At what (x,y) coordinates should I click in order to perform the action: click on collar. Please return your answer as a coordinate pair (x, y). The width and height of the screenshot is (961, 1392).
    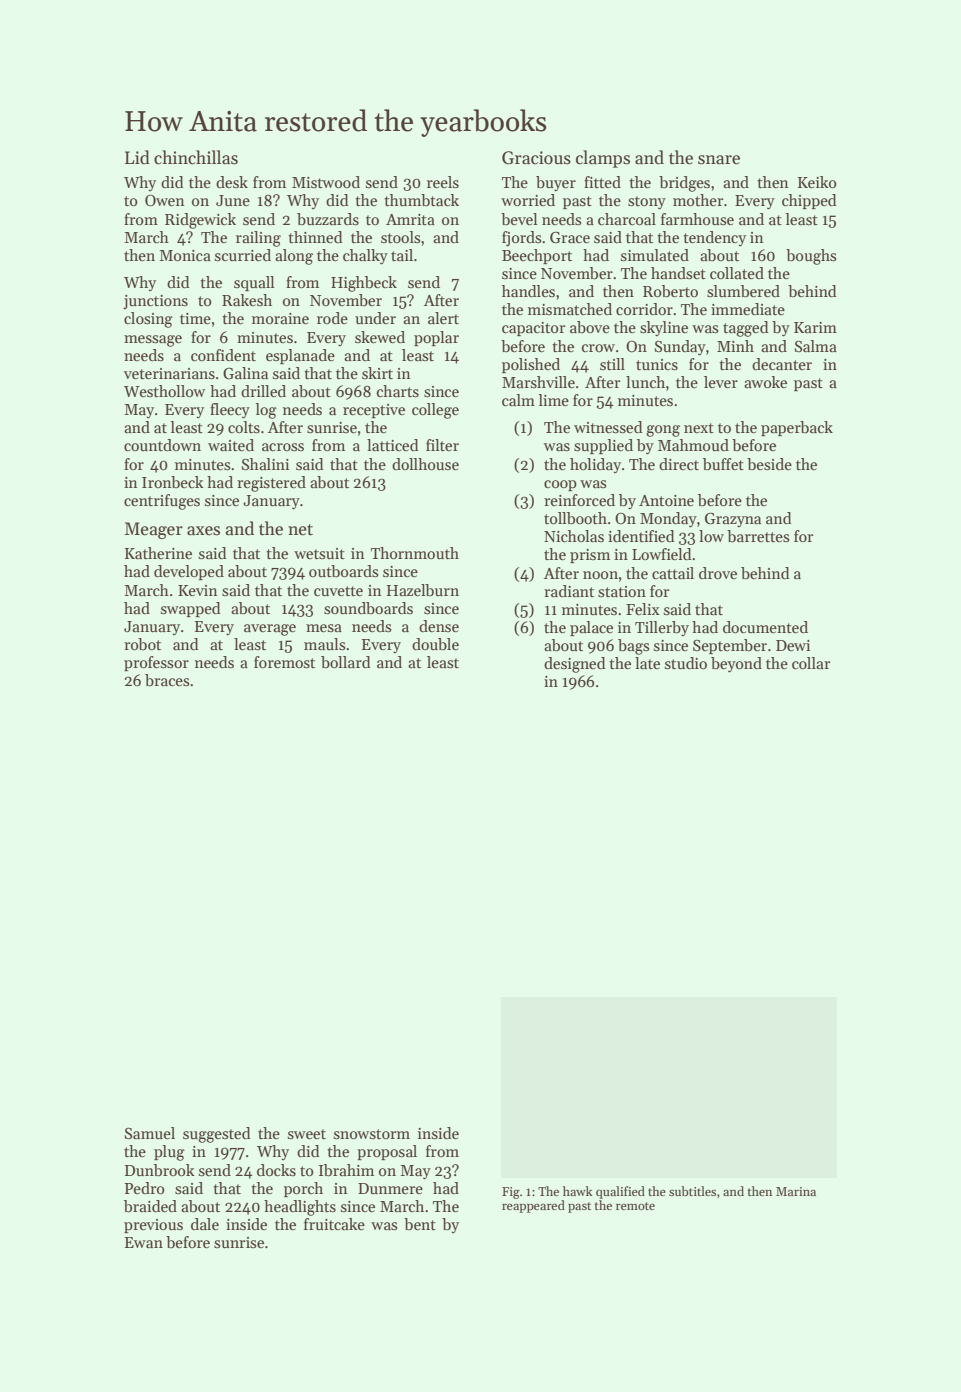
    Looking at the image, I should click on (811, 663).
